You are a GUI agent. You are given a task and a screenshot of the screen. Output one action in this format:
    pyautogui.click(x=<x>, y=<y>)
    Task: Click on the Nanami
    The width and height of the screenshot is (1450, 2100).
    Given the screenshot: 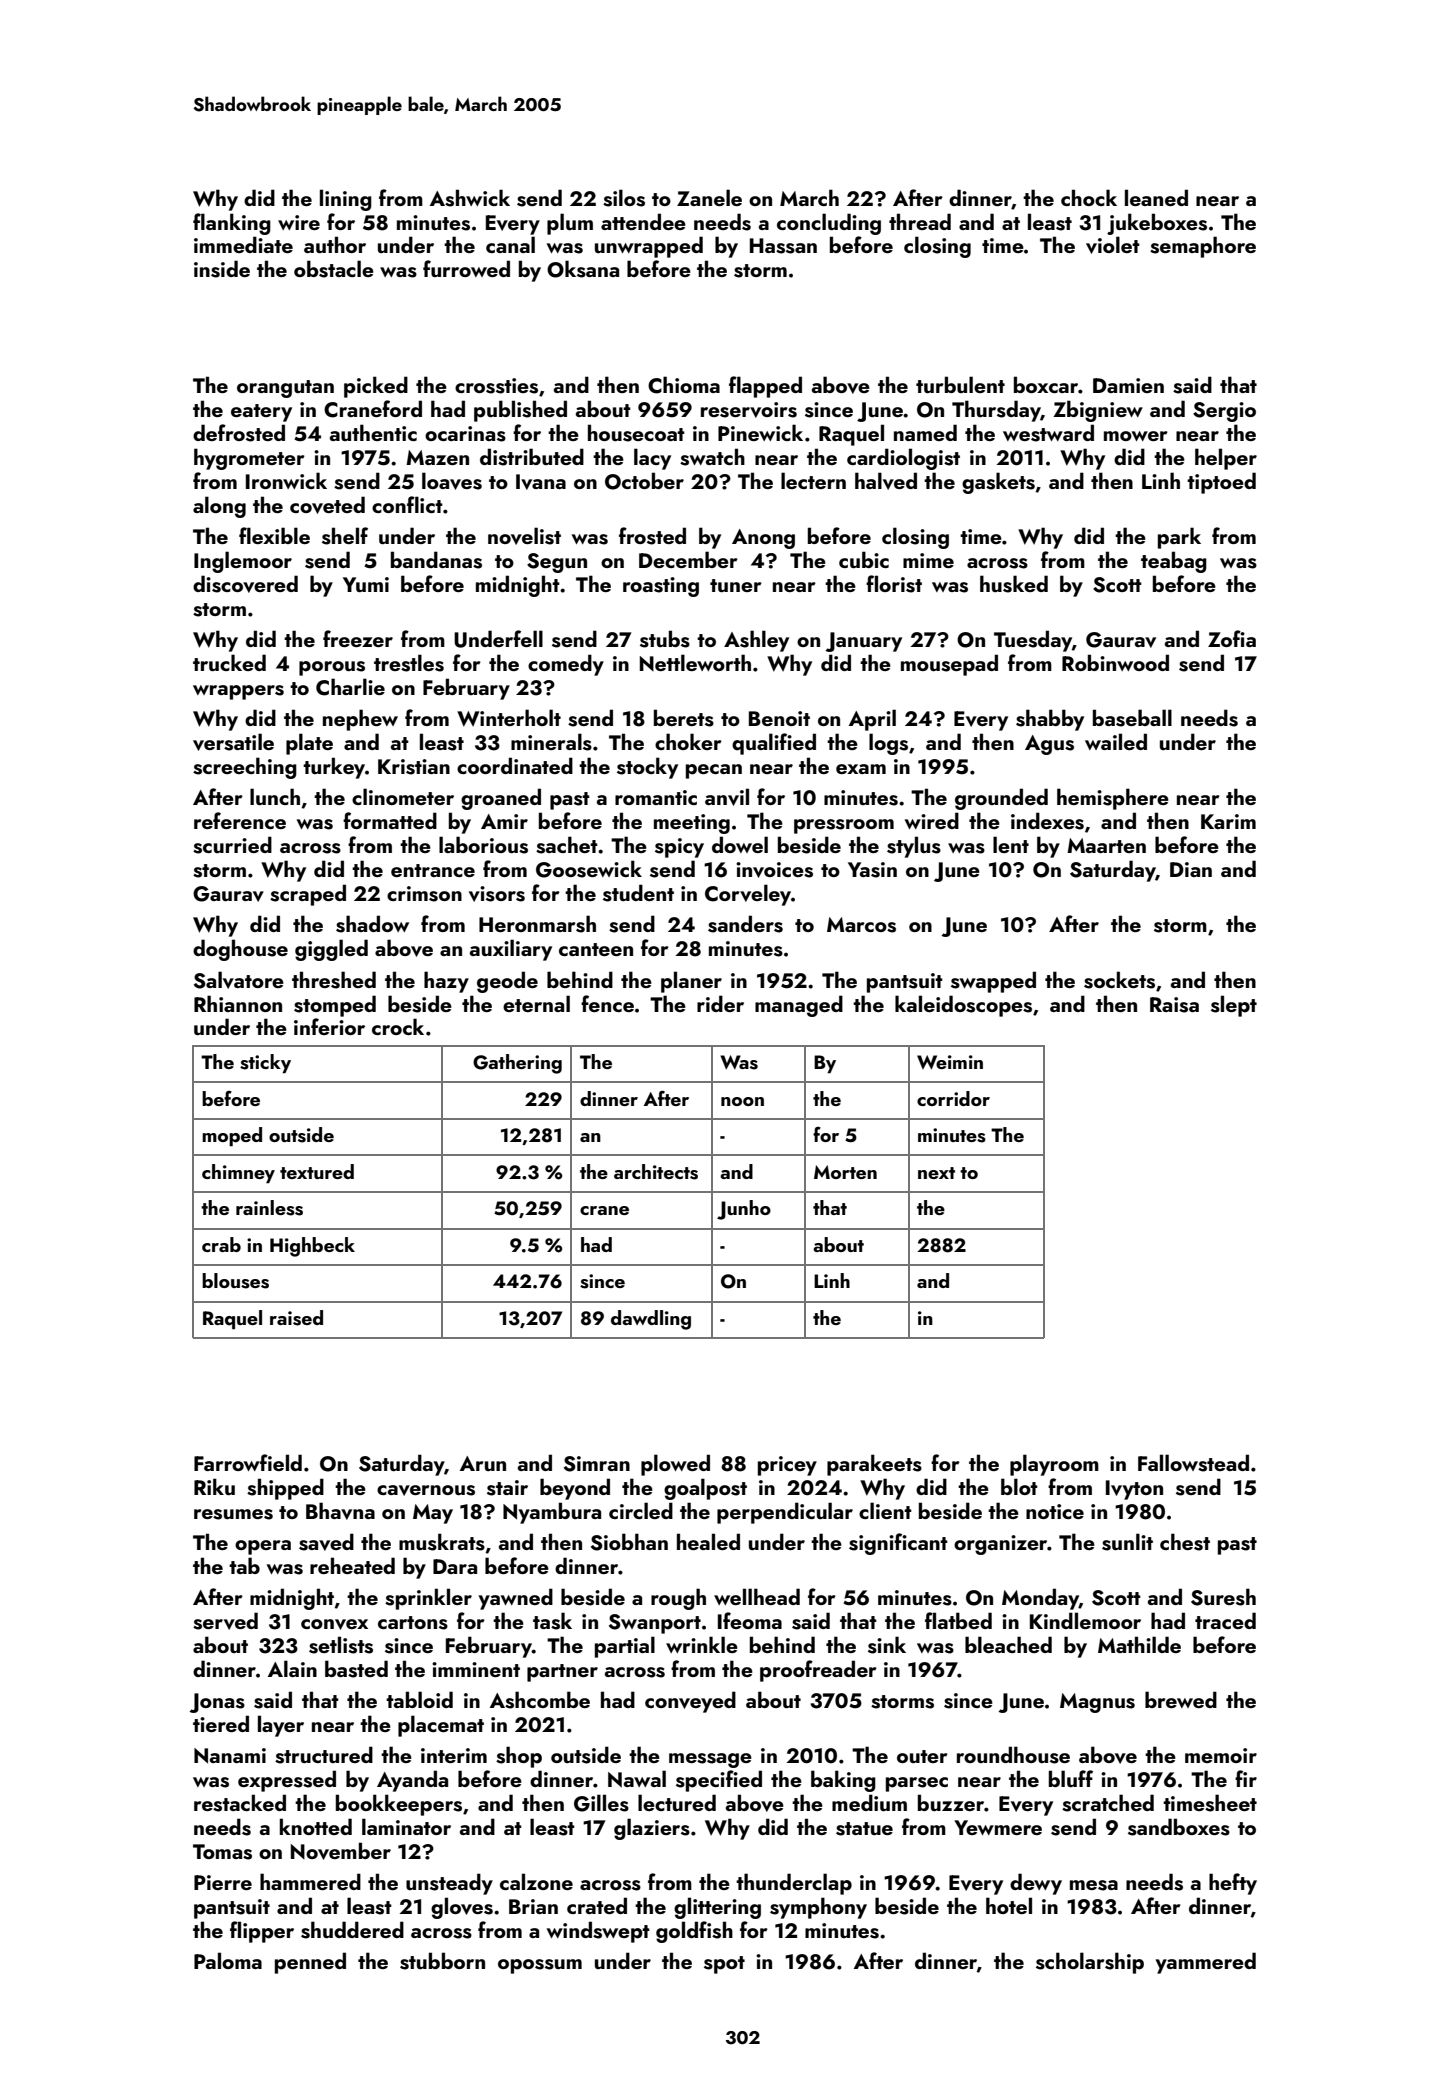 What is the action you would take?
    pyautogui.click(x=230, y=1756)
